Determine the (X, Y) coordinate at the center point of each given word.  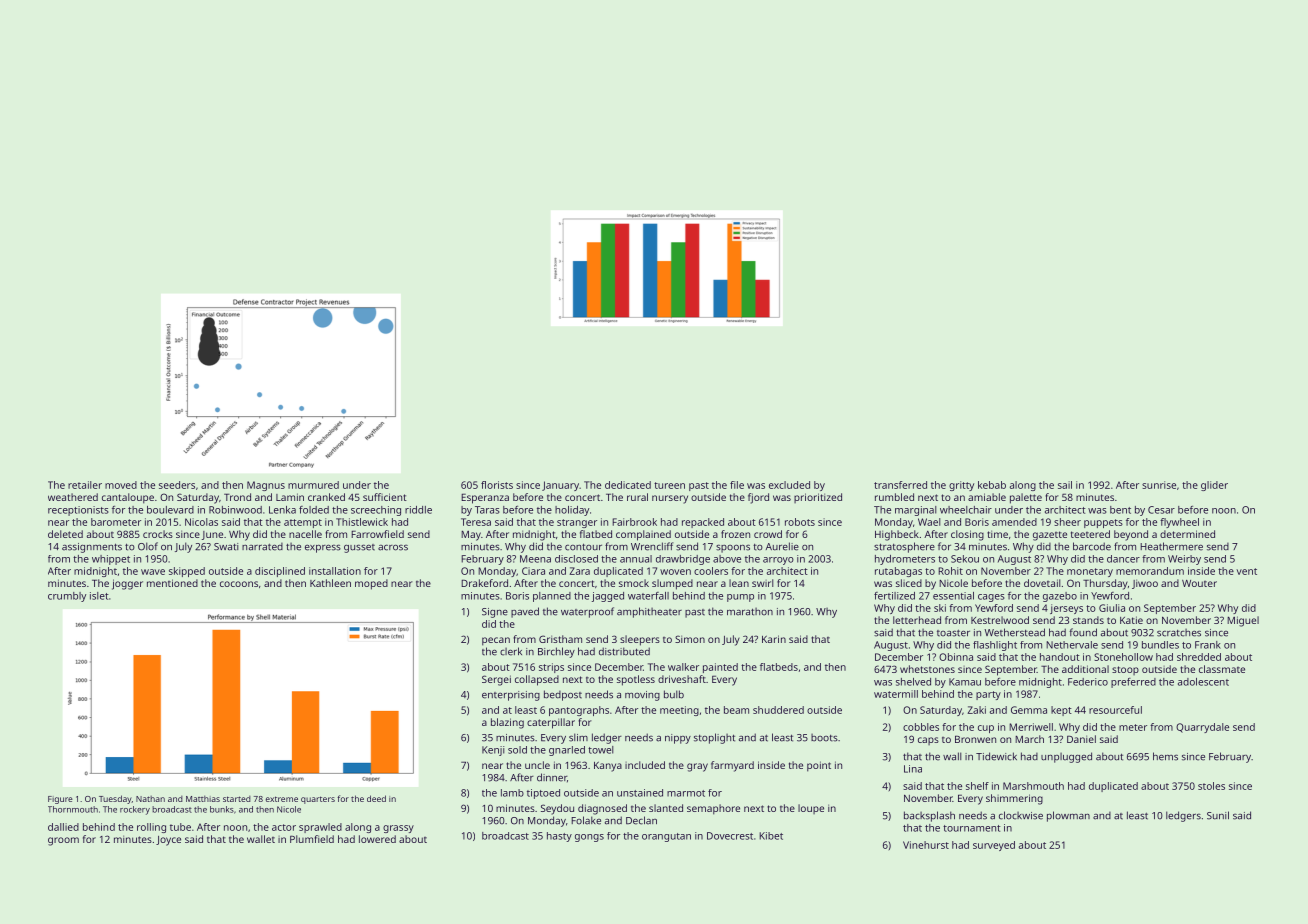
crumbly (67, 597)
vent (1246, 571)
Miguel (1243, 621)
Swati (226, 547)
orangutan (666, 837)
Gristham (560, 639)
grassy (398, 829)
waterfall (648, 596)
